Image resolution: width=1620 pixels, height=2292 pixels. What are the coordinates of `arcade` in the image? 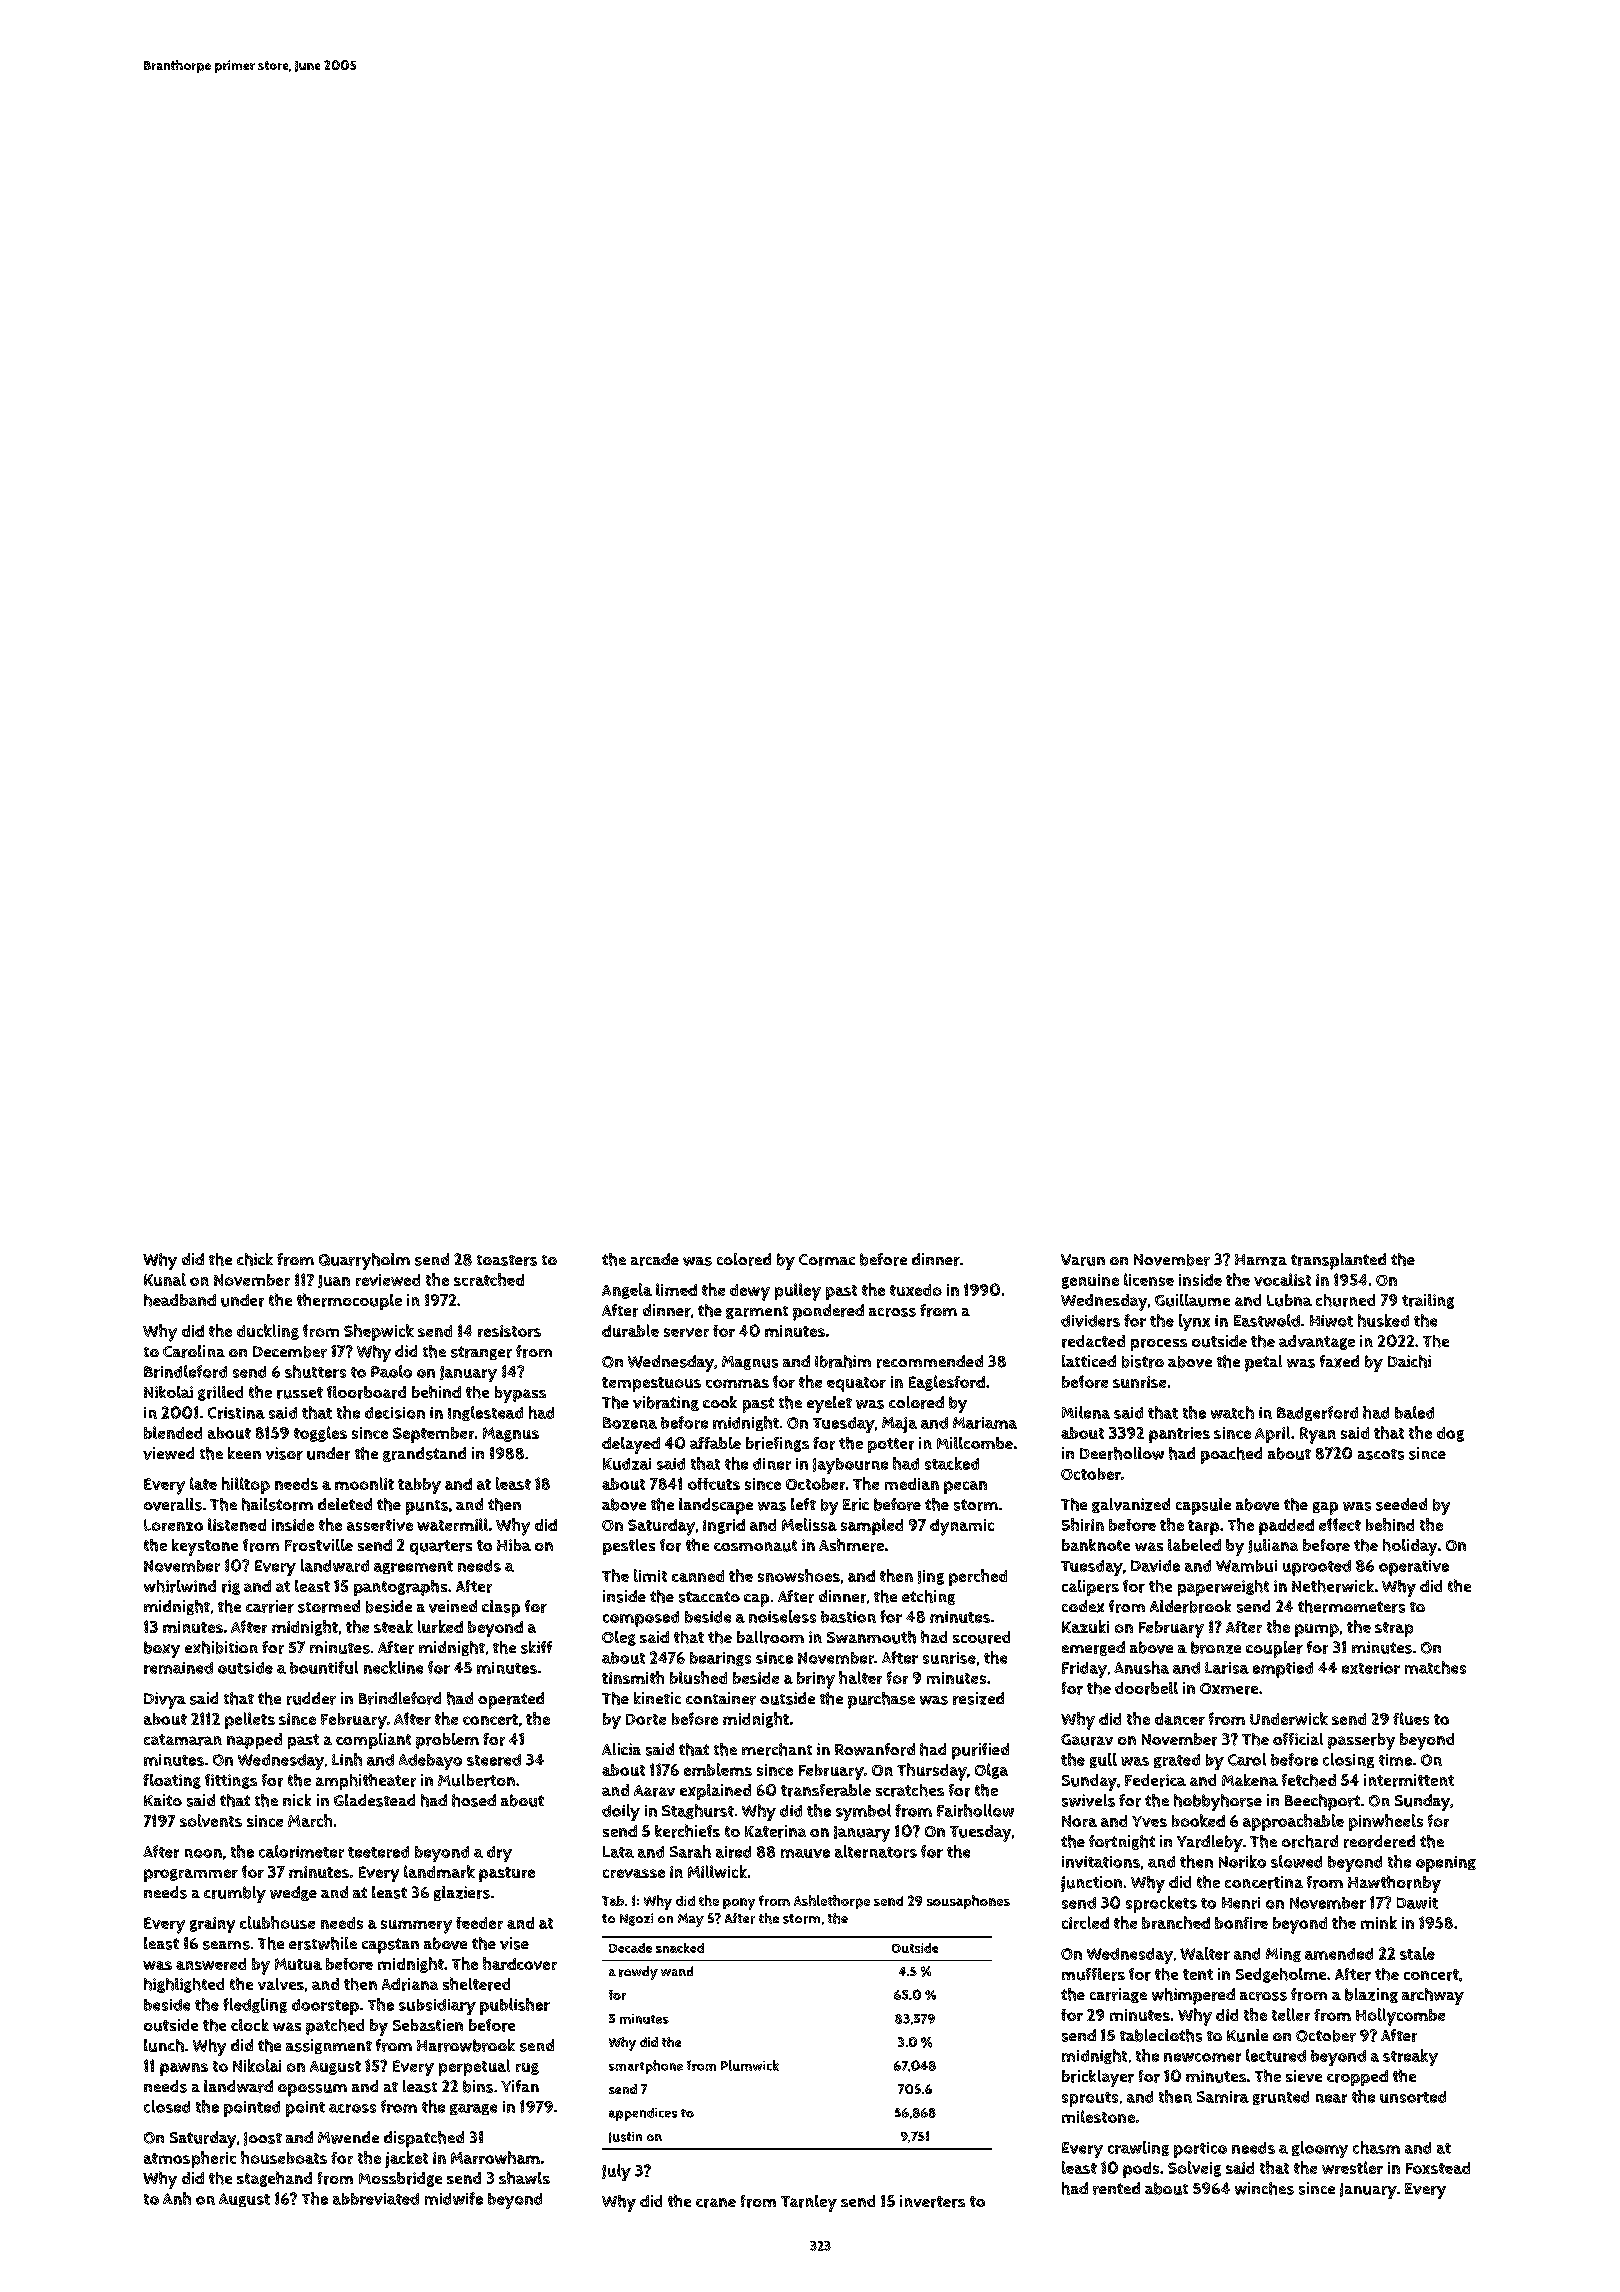 It's located at (655, 1259).
